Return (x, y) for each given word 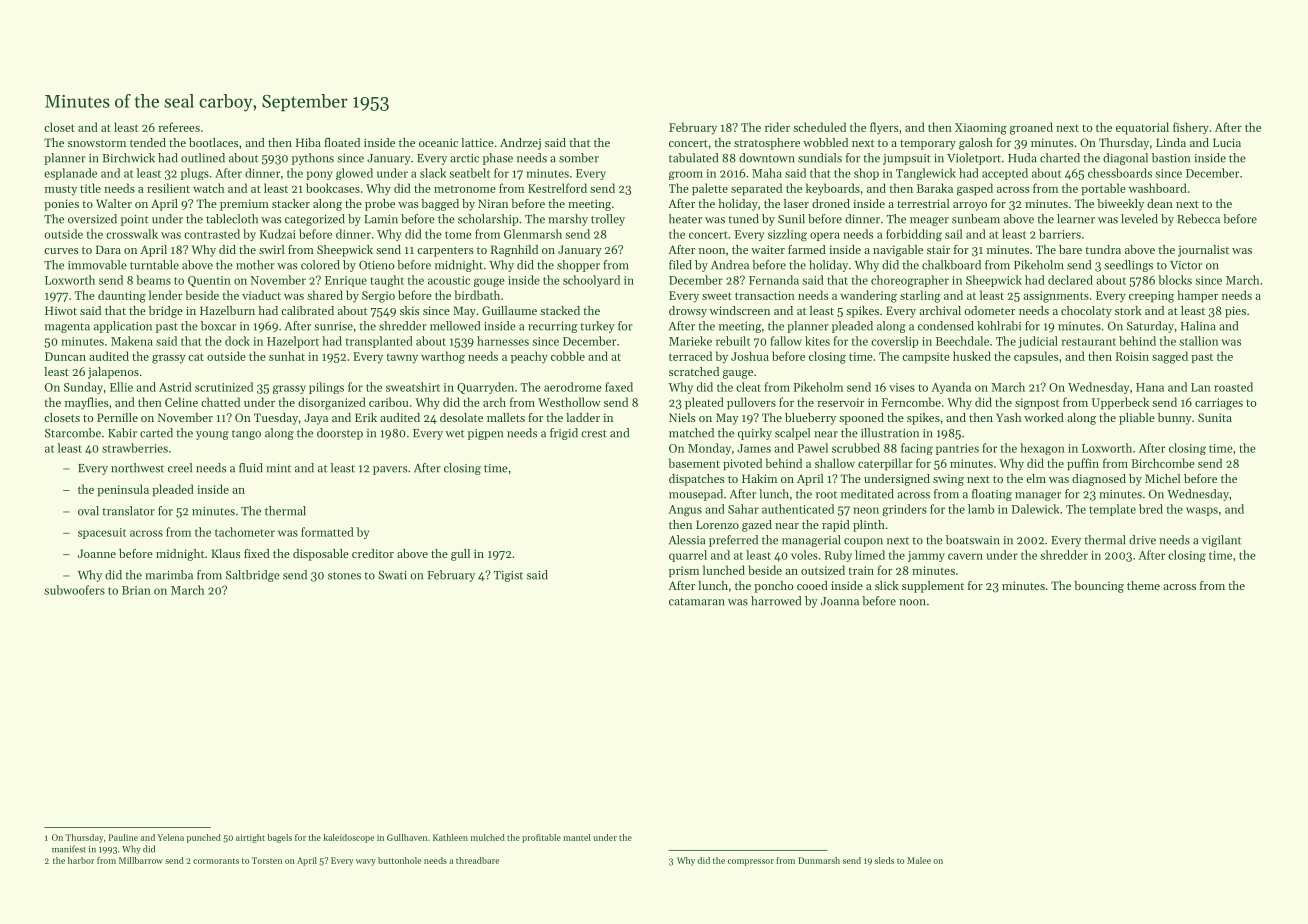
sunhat (287, 356)
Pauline (123, 837)
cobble (568, 356)
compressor (751, 862)
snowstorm (97, 143)
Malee (919, 860)
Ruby (838, 556)
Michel (1163, 478)
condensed (946, 326)
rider (777, 127)
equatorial (1142, 128)
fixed (257, 553)
